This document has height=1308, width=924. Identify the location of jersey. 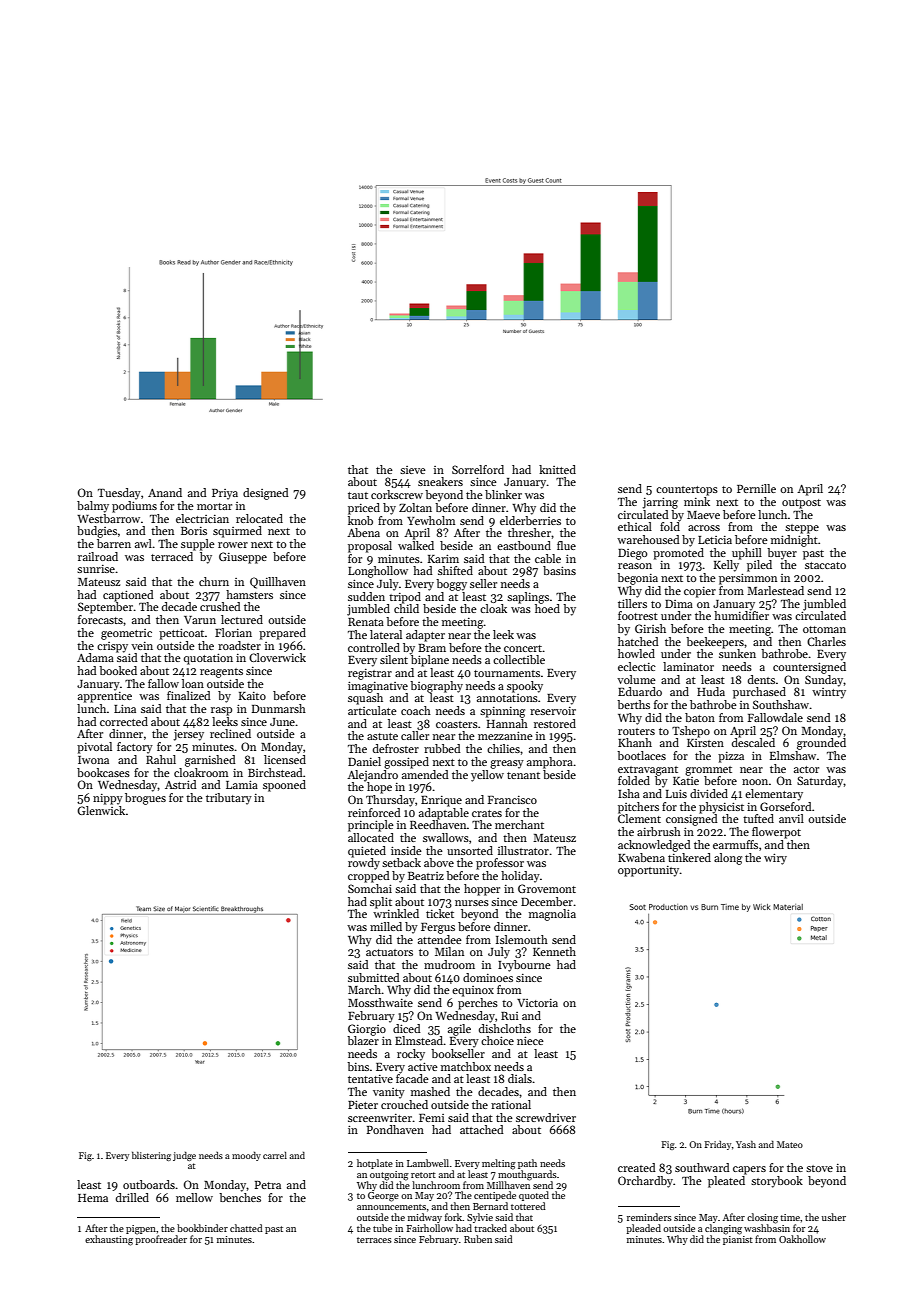
(188, 735).
